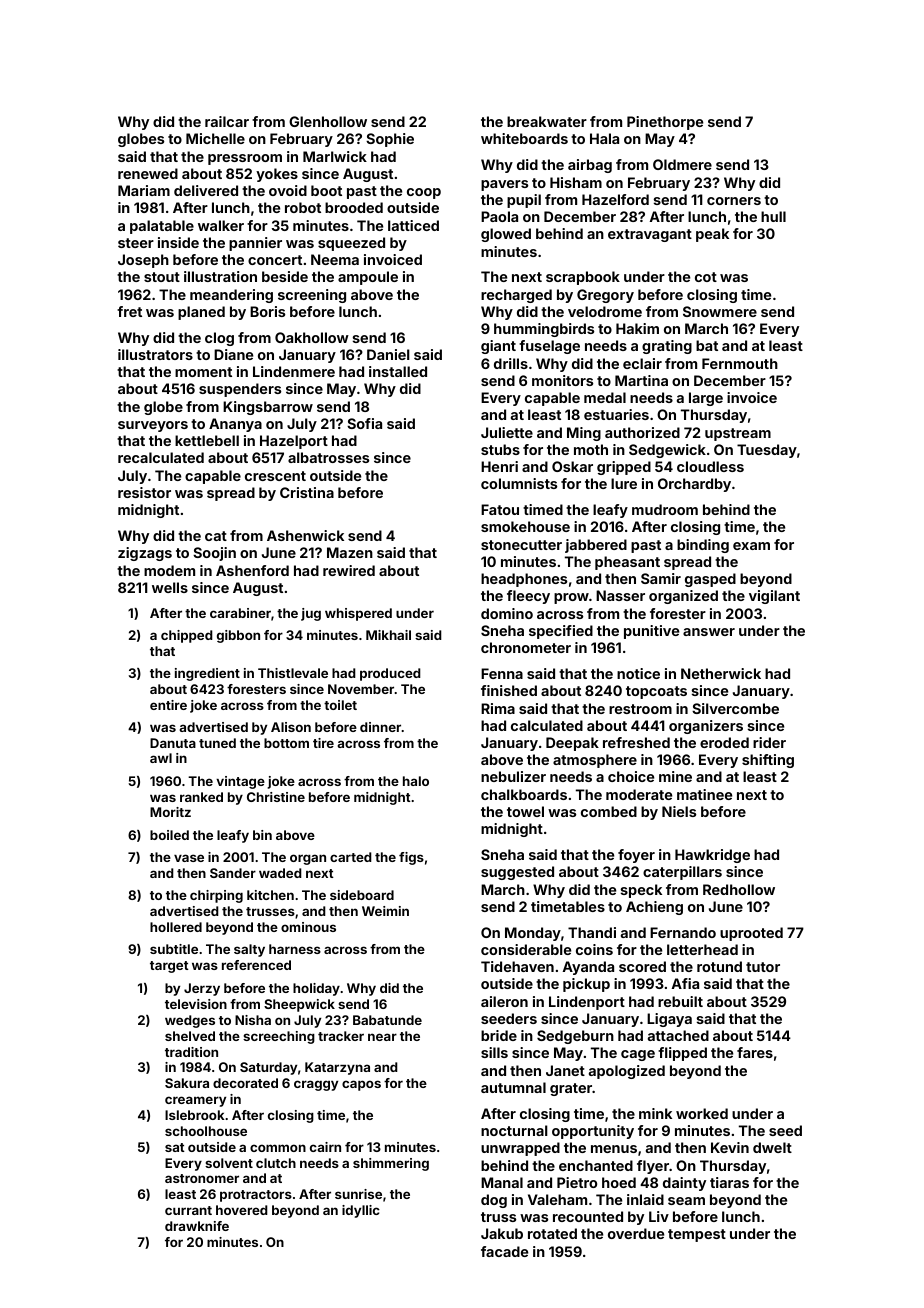 The image size is (924, 1308). Describe the element at coordinates (391, 1164) in the document. I see `shimmering` at that location.
